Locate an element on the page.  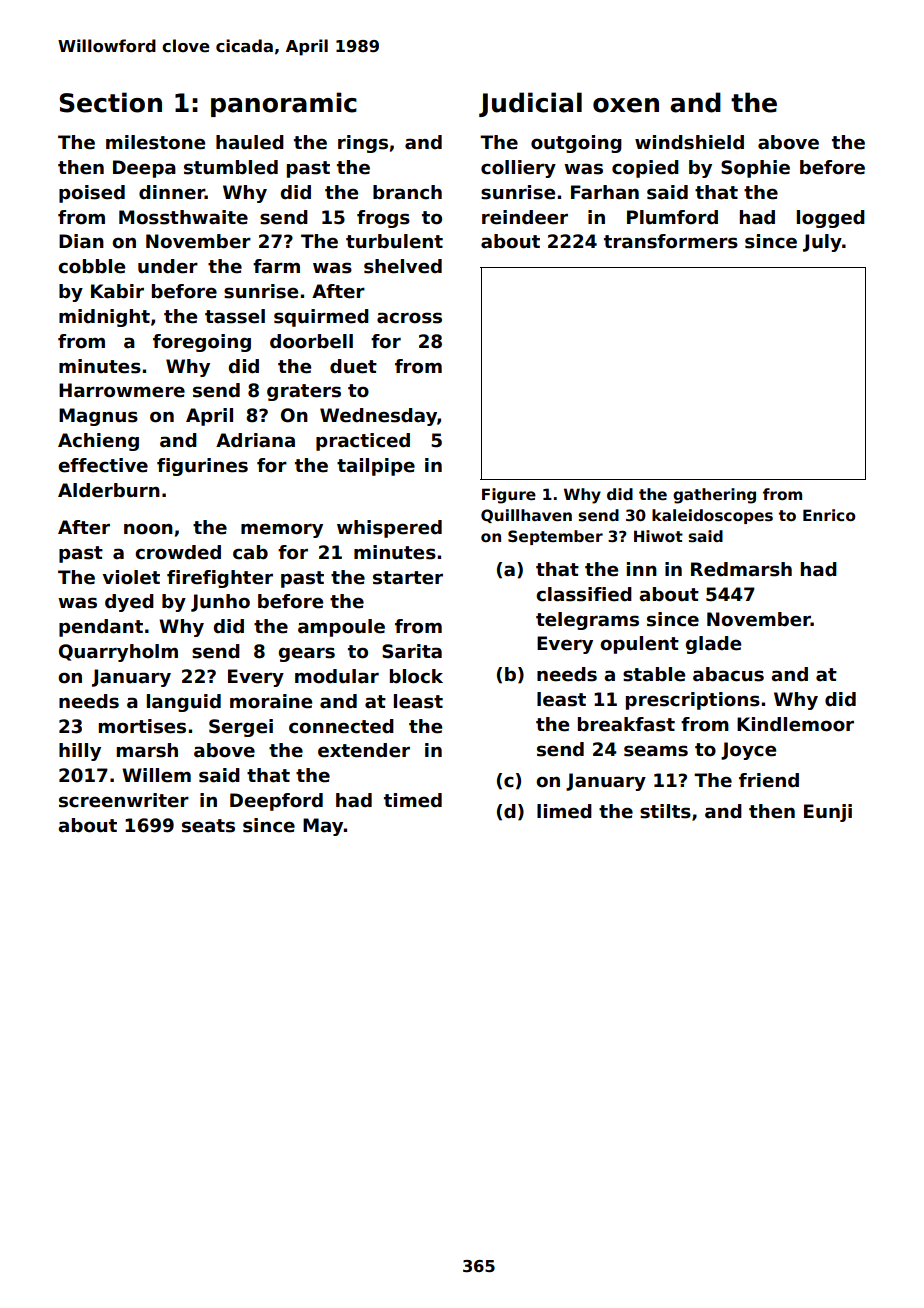
Sophie is located at coordinates (755, 169).
